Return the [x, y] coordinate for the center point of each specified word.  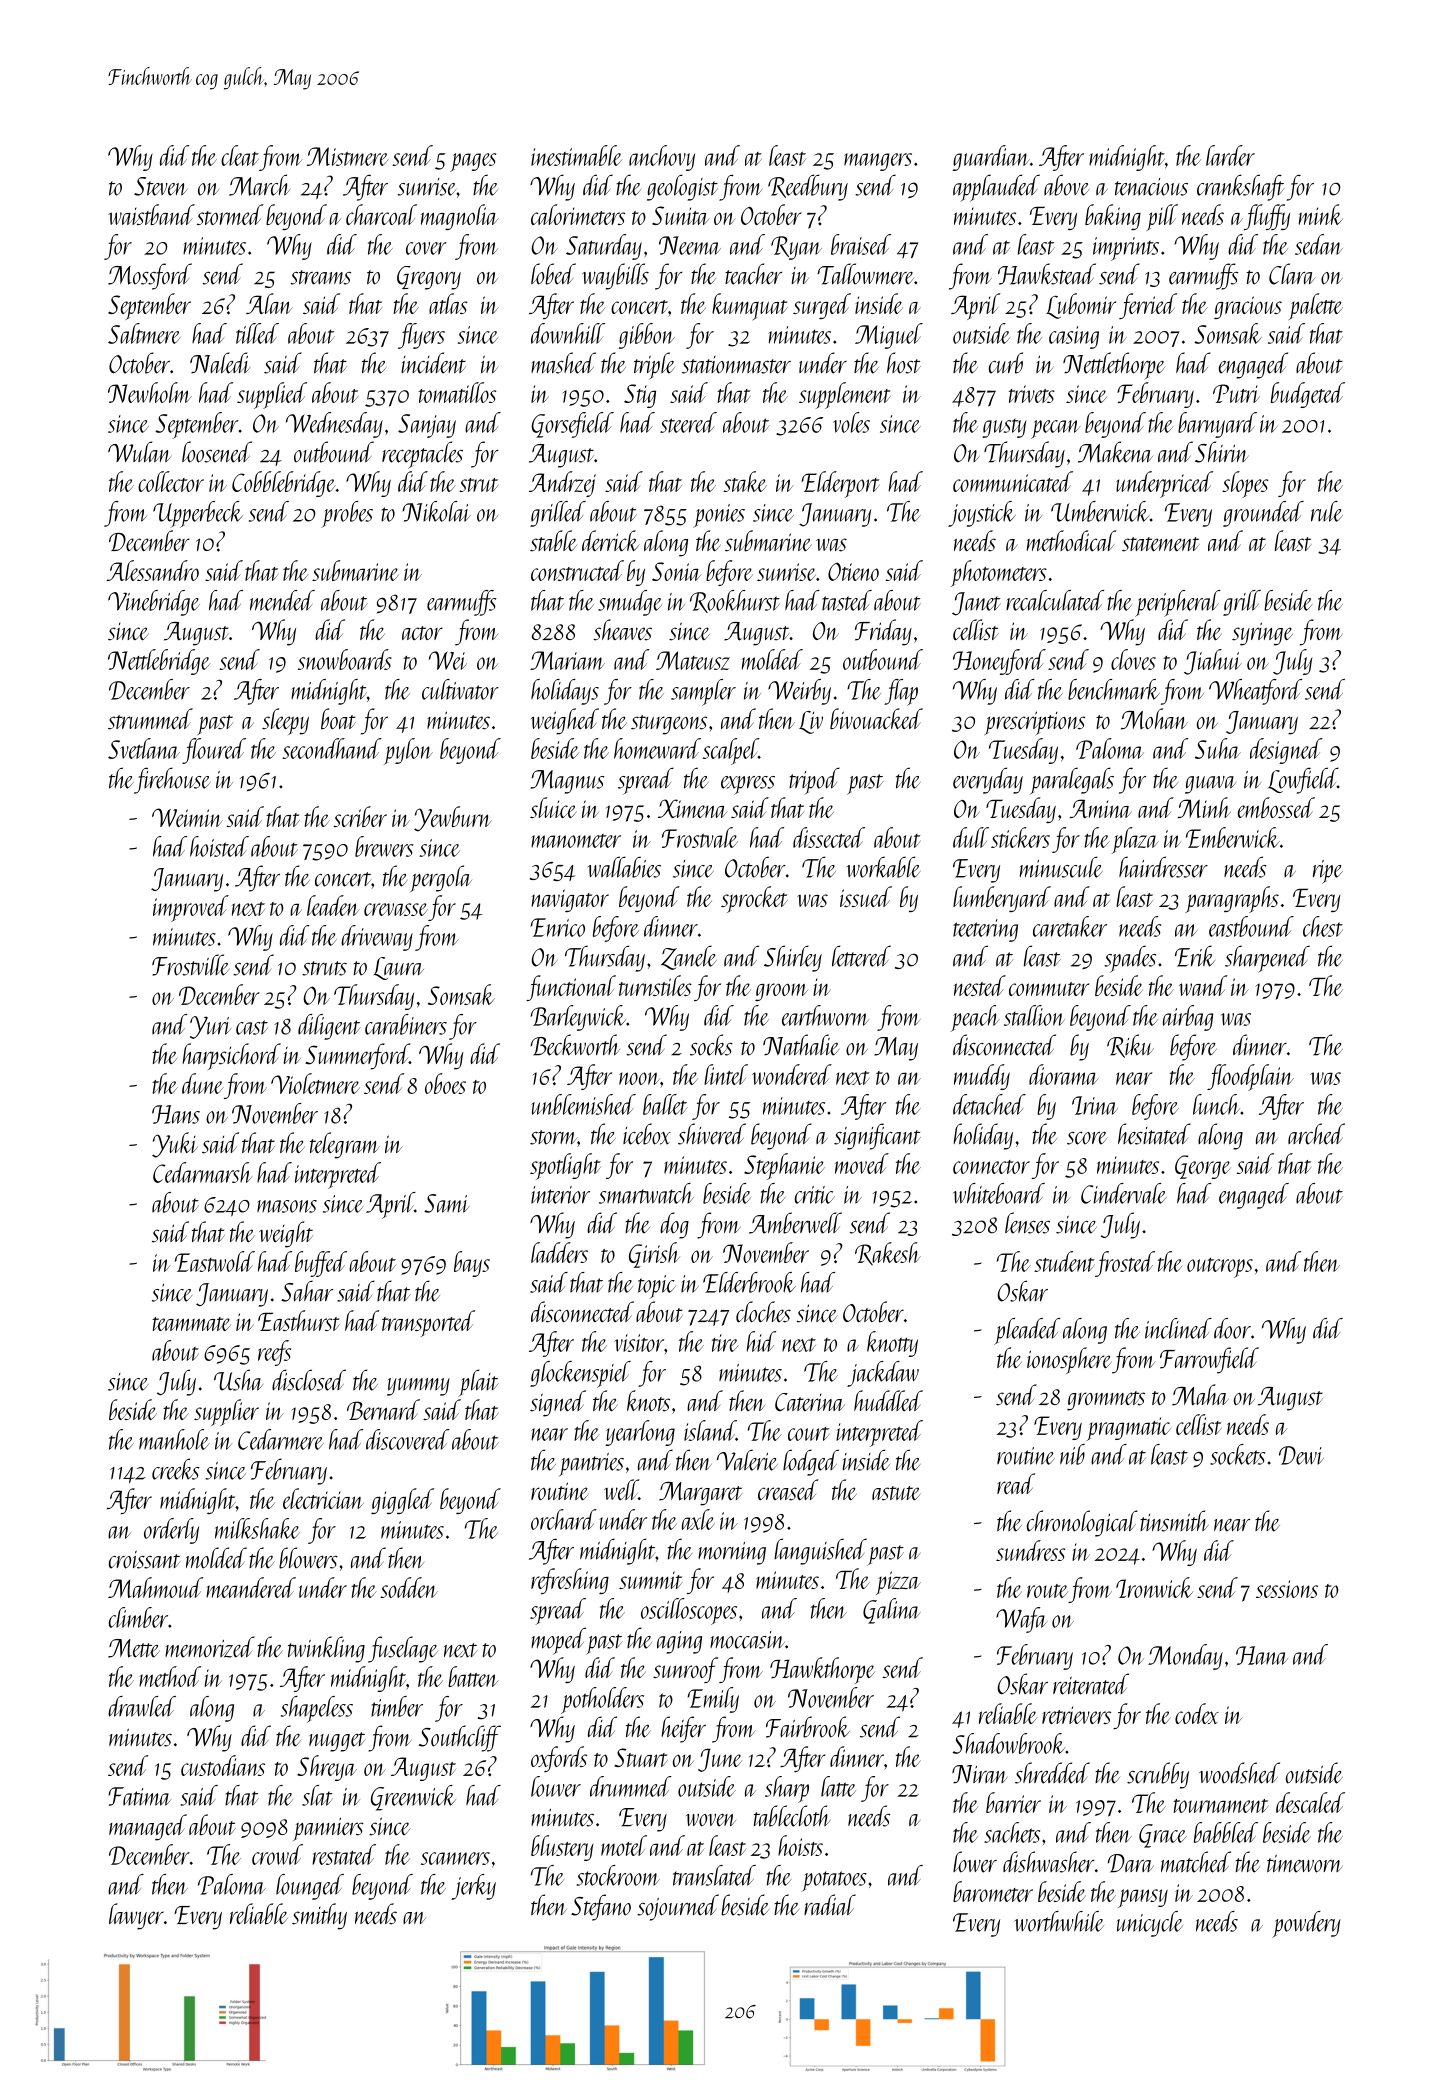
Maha [1200, 1395]
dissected [829, 837]
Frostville [190, 965]
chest [1323, 926]
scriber [360, 816]
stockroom [618, 1875]
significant [877, 1136]
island [710, 1430]
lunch [1216, 1104]
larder [1230, 155]
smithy [319, 1916]
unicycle [1150, 1924]
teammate [191, 1324]
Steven [160, 186]
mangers [878, 162]
